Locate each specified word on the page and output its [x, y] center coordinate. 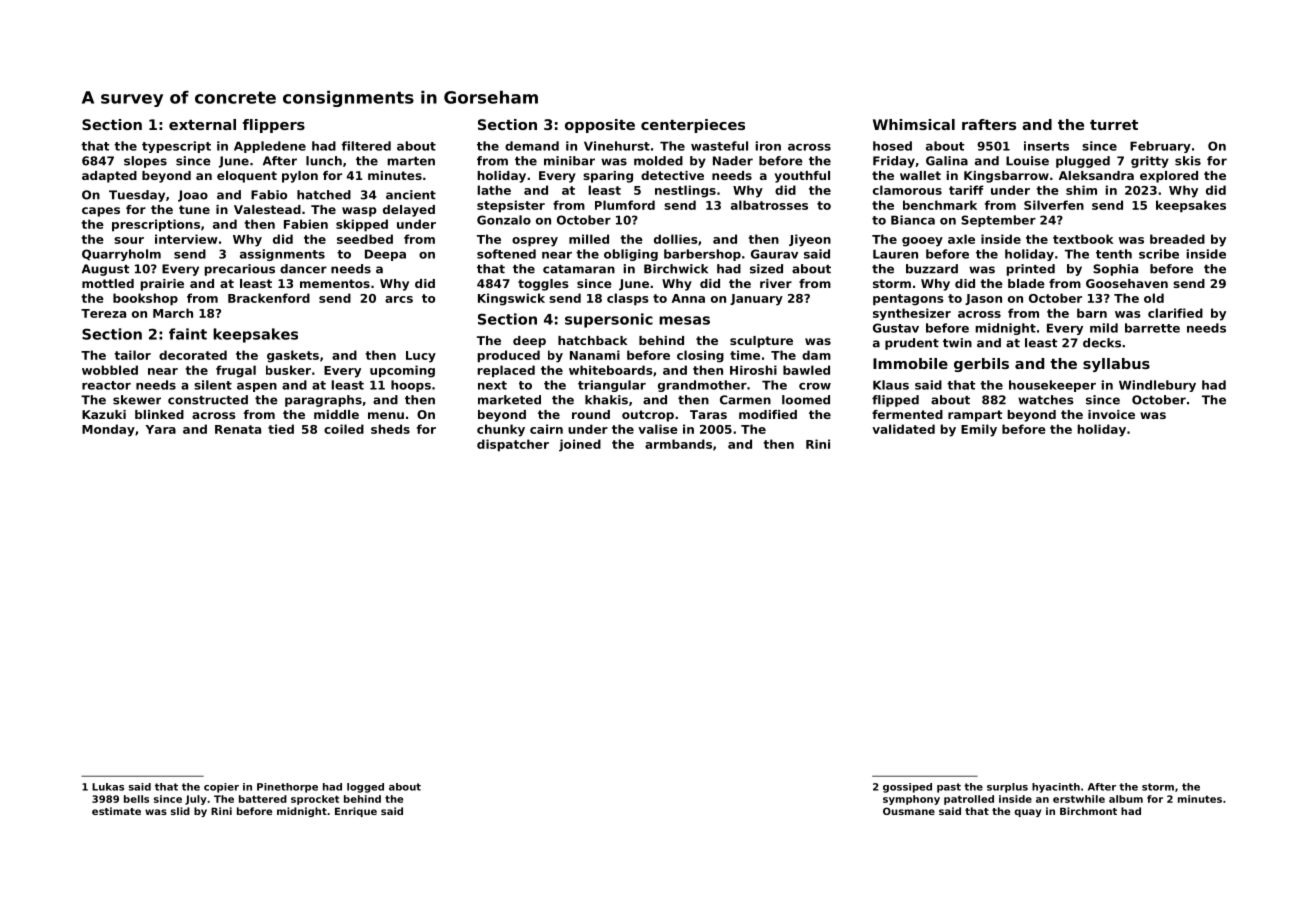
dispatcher [513, 445]
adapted [109, 177]
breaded [1177, 239]
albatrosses [769, 205]
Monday [108, 430]
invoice [1111, 414]
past [949, 788]
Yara [160, 429]
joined [580, 445]
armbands [678, 444]
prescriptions [156, 225]
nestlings [685, 191]
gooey [922, 242]
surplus [1007, 788]
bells [136, 799]
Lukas [108, 787]
